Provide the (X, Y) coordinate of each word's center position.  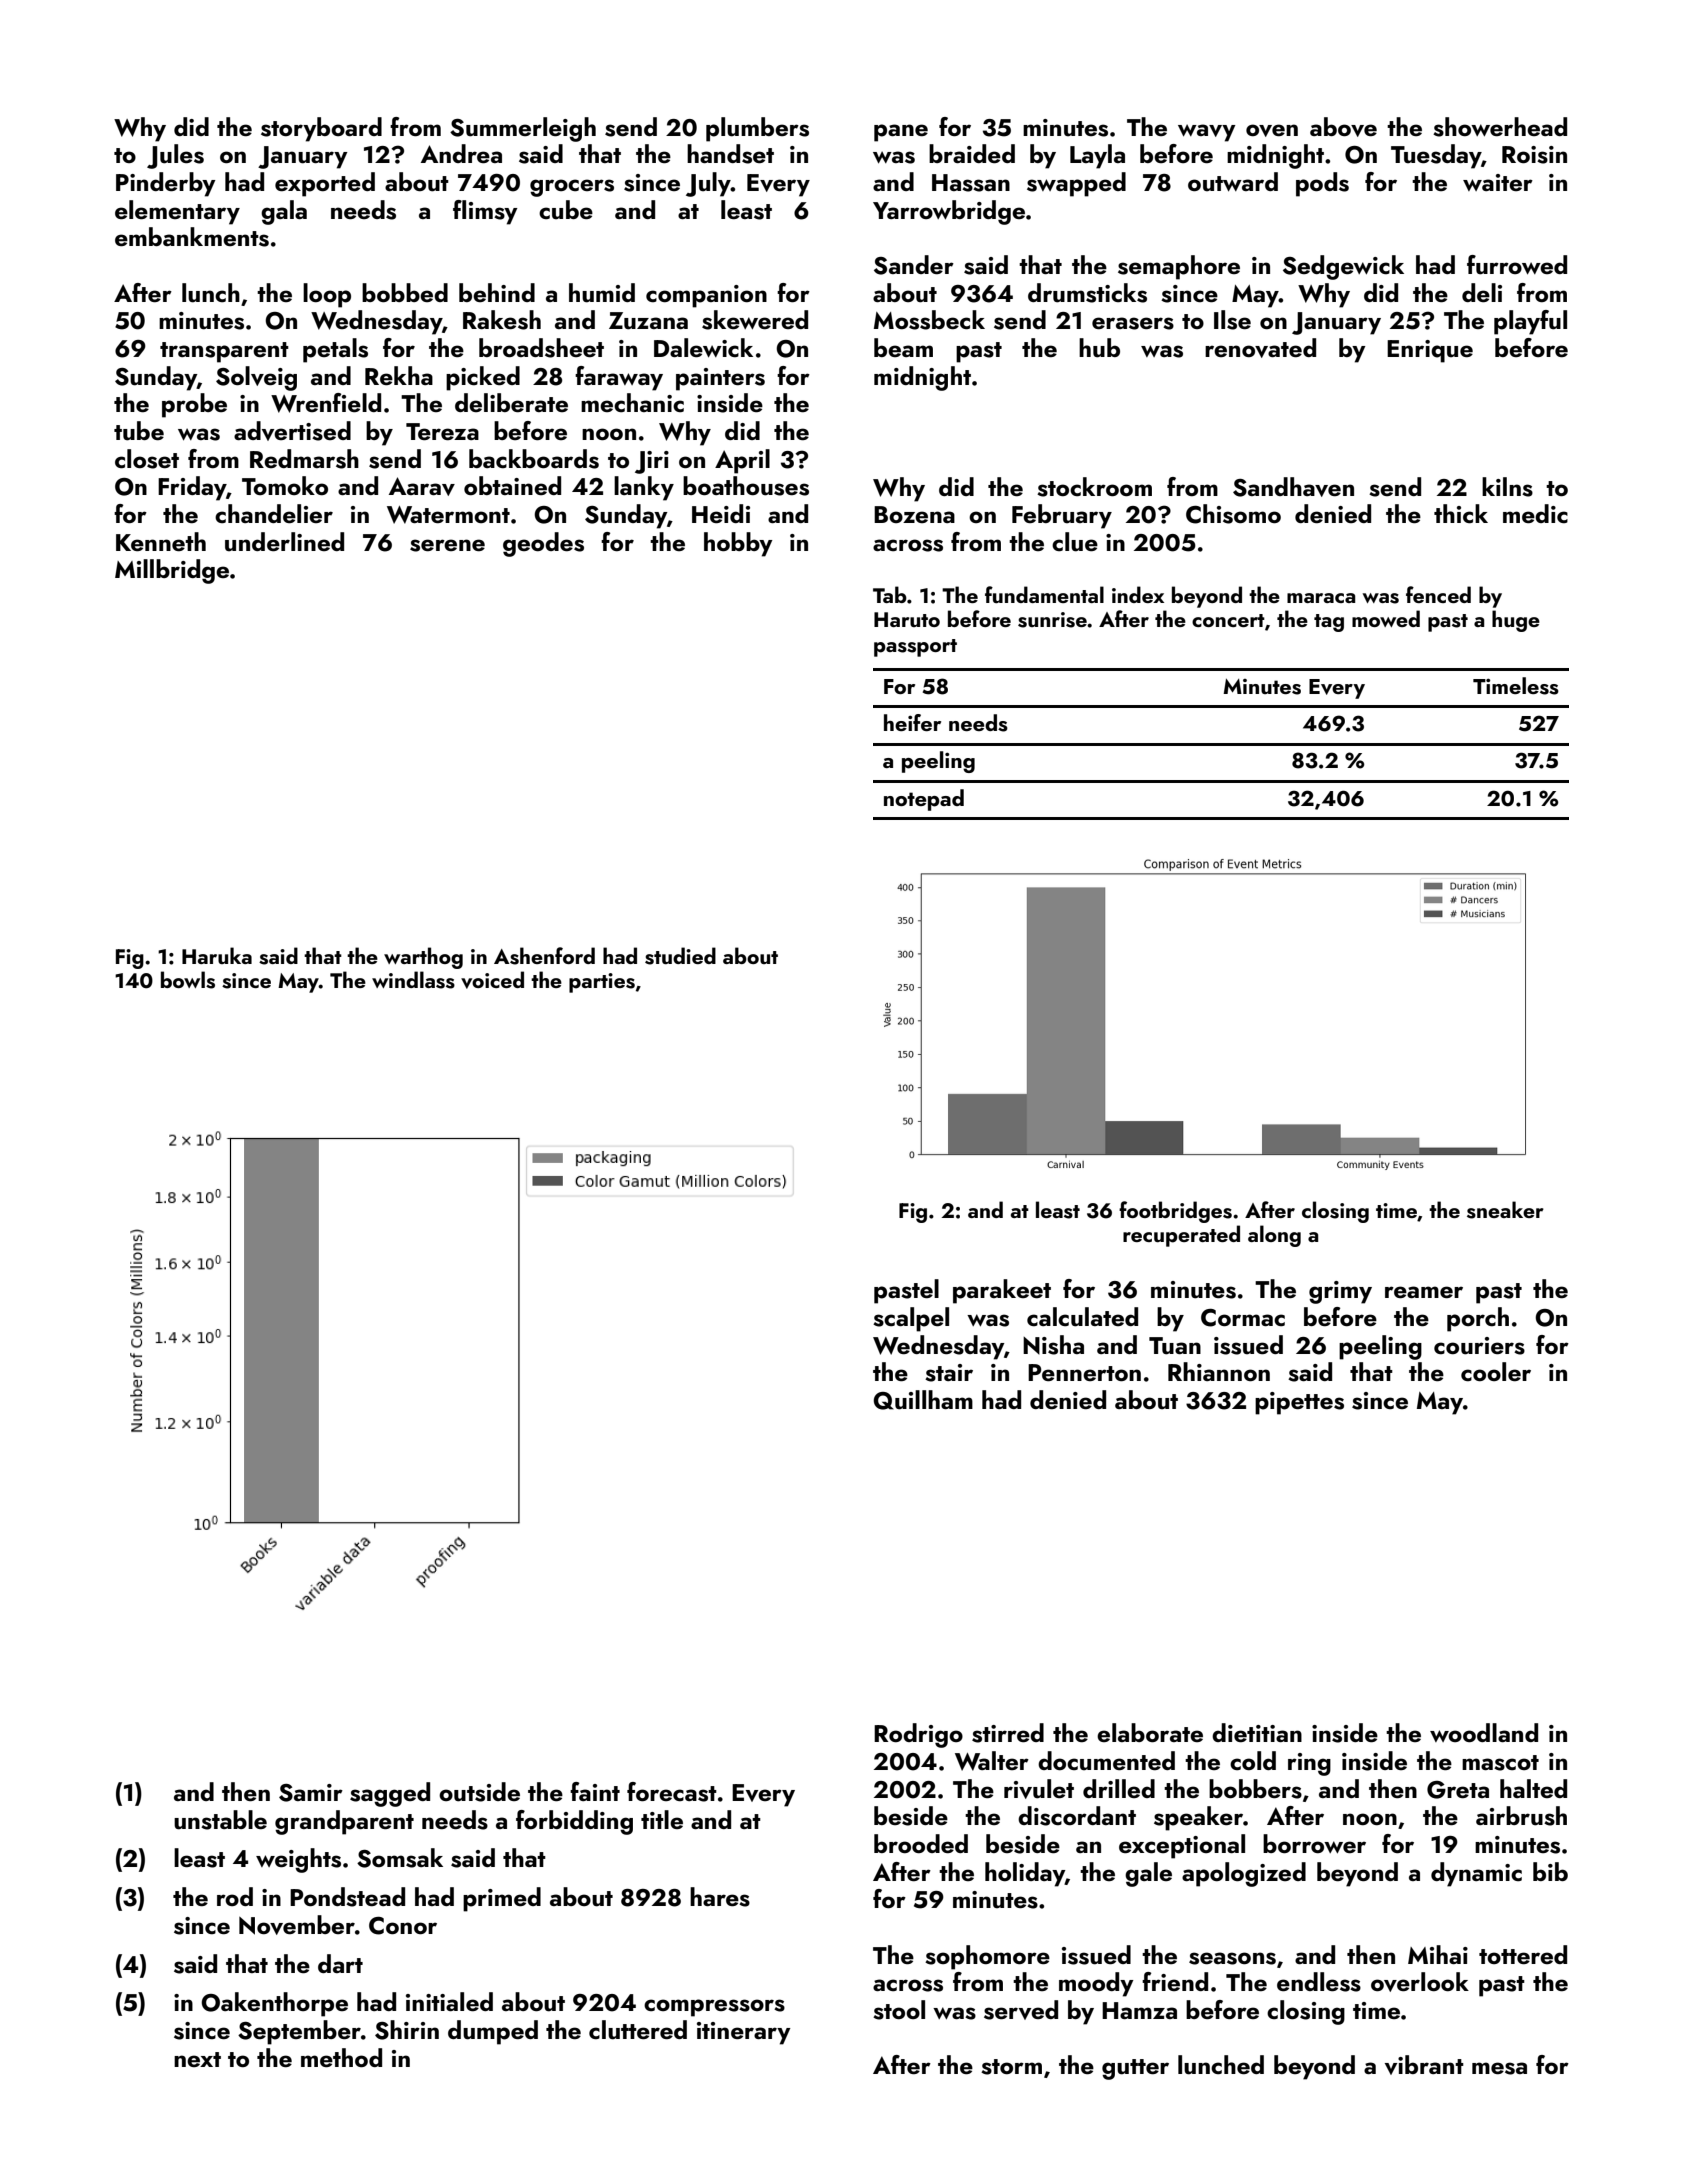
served (1021, 2010)
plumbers (757, 129)
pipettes (1299, 1403)
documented (1106, 1761)
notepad (924, 800)
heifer (912, 722)
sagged (390, 1794)
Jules (175, 156)
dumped (493, 2032)
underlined (284, 542)
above (1343, 127)
